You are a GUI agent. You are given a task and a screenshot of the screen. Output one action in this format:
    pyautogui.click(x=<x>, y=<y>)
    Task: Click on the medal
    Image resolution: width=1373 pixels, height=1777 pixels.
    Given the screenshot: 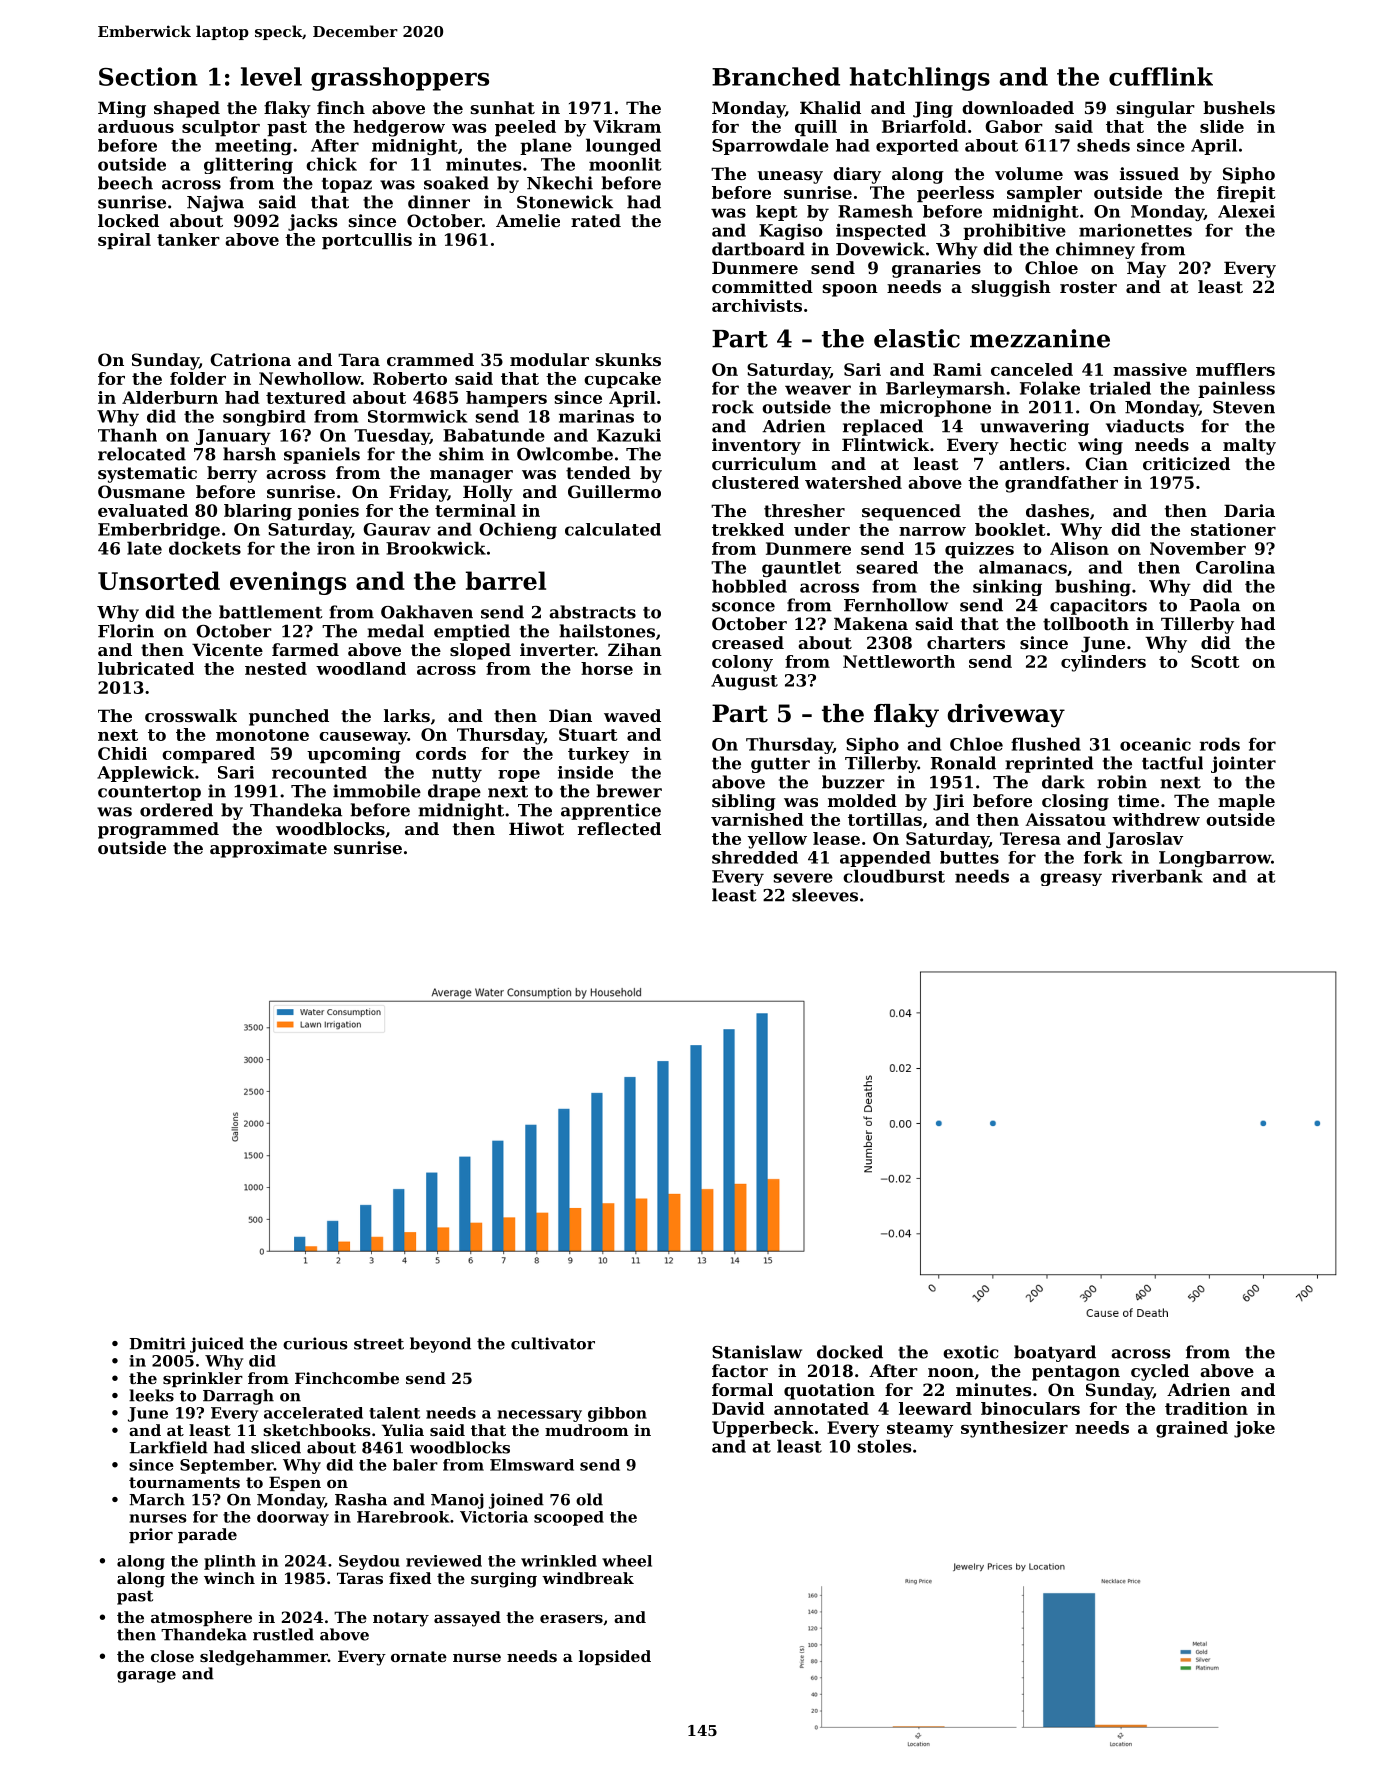 What is the action you would take?
    pyautogui.click(x=395, y=631)
